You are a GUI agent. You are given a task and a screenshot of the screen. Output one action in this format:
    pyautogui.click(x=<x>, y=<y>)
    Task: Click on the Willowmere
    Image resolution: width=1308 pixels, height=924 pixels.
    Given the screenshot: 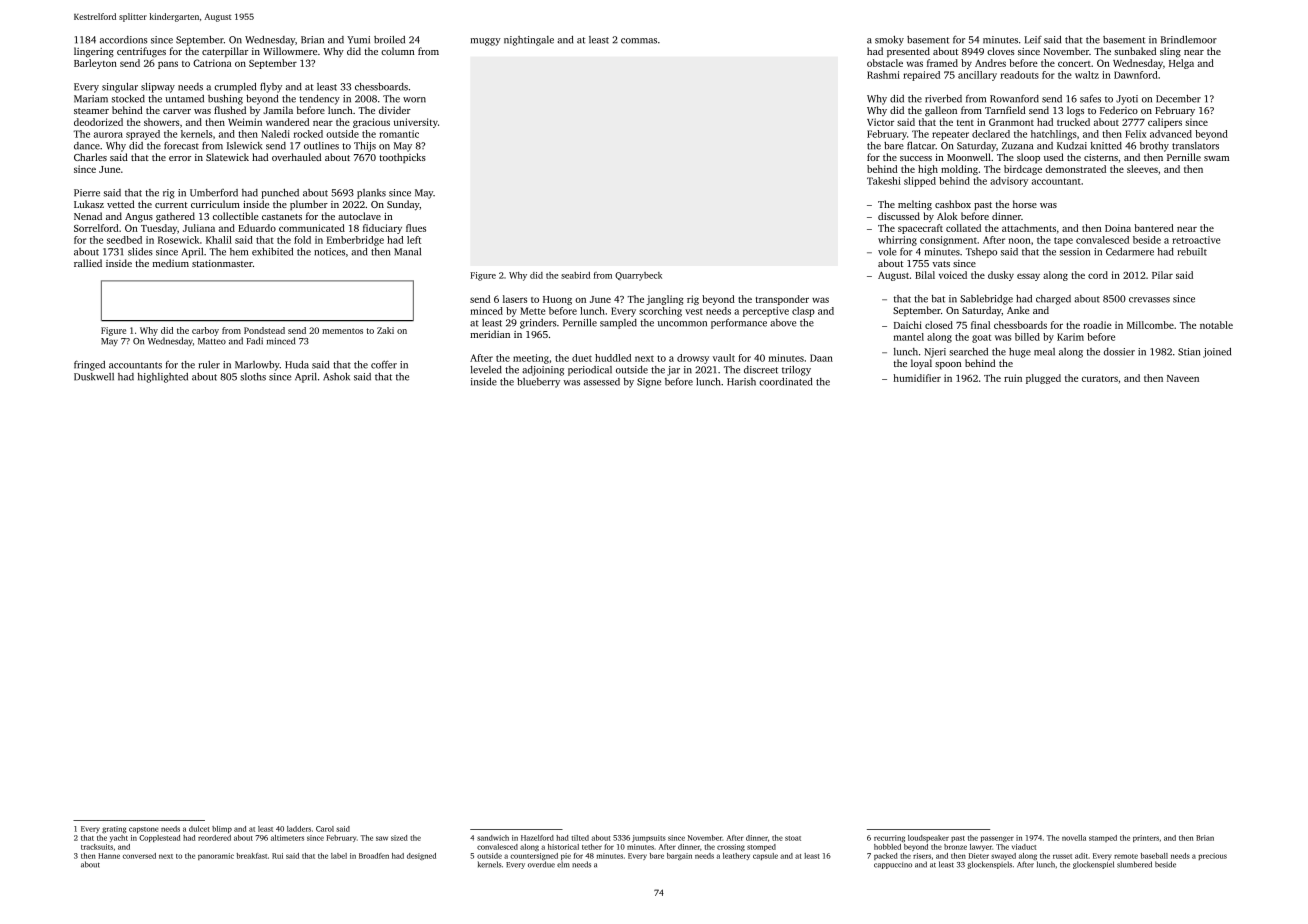 What is the action you would take?
    pyautogui.click(x=290, y=51)
